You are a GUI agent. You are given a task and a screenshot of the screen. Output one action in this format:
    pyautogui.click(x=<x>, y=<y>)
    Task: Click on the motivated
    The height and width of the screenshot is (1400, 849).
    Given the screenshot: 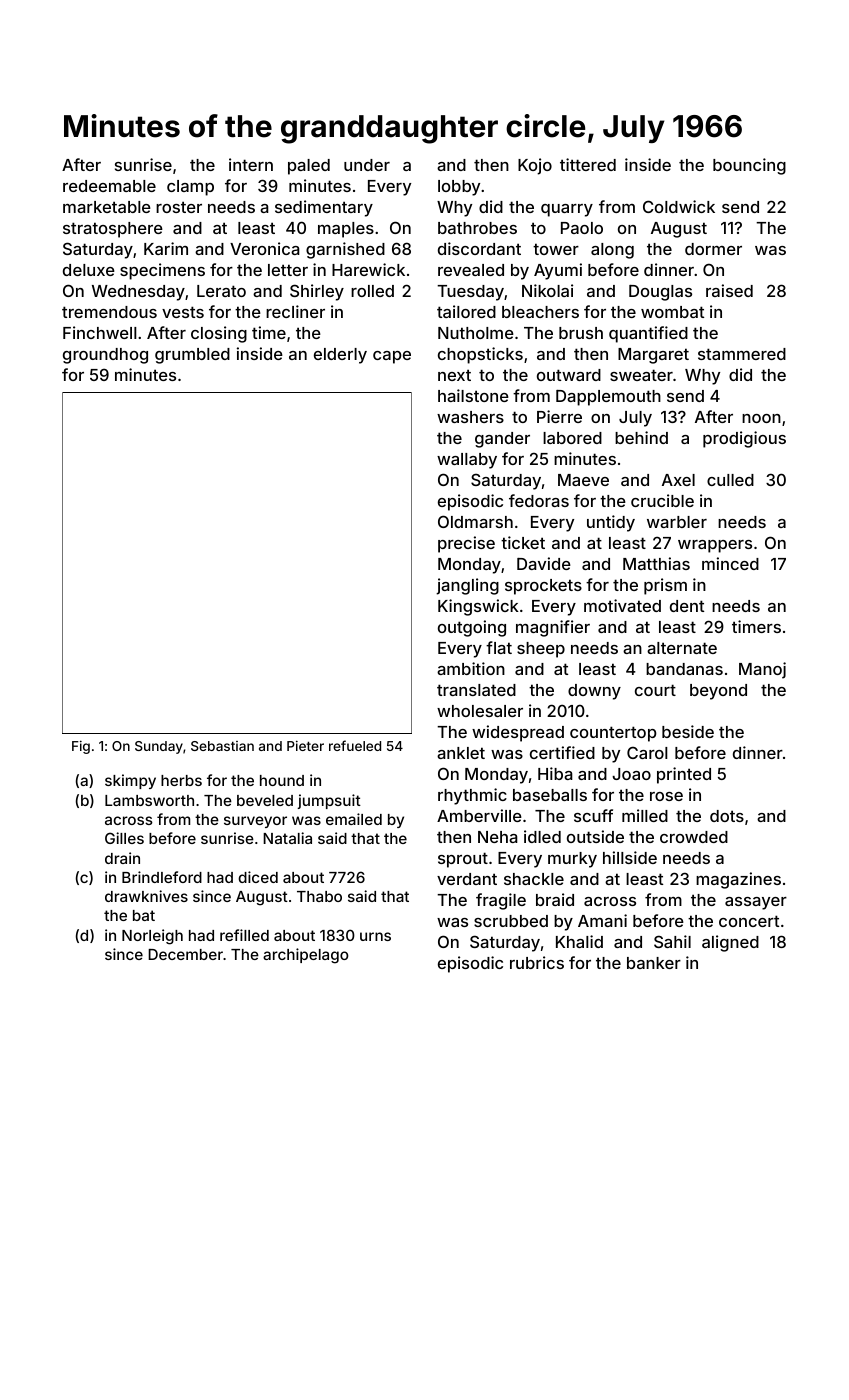 What is the action you would take?
    pyautogui.click(x=622, y=605)
